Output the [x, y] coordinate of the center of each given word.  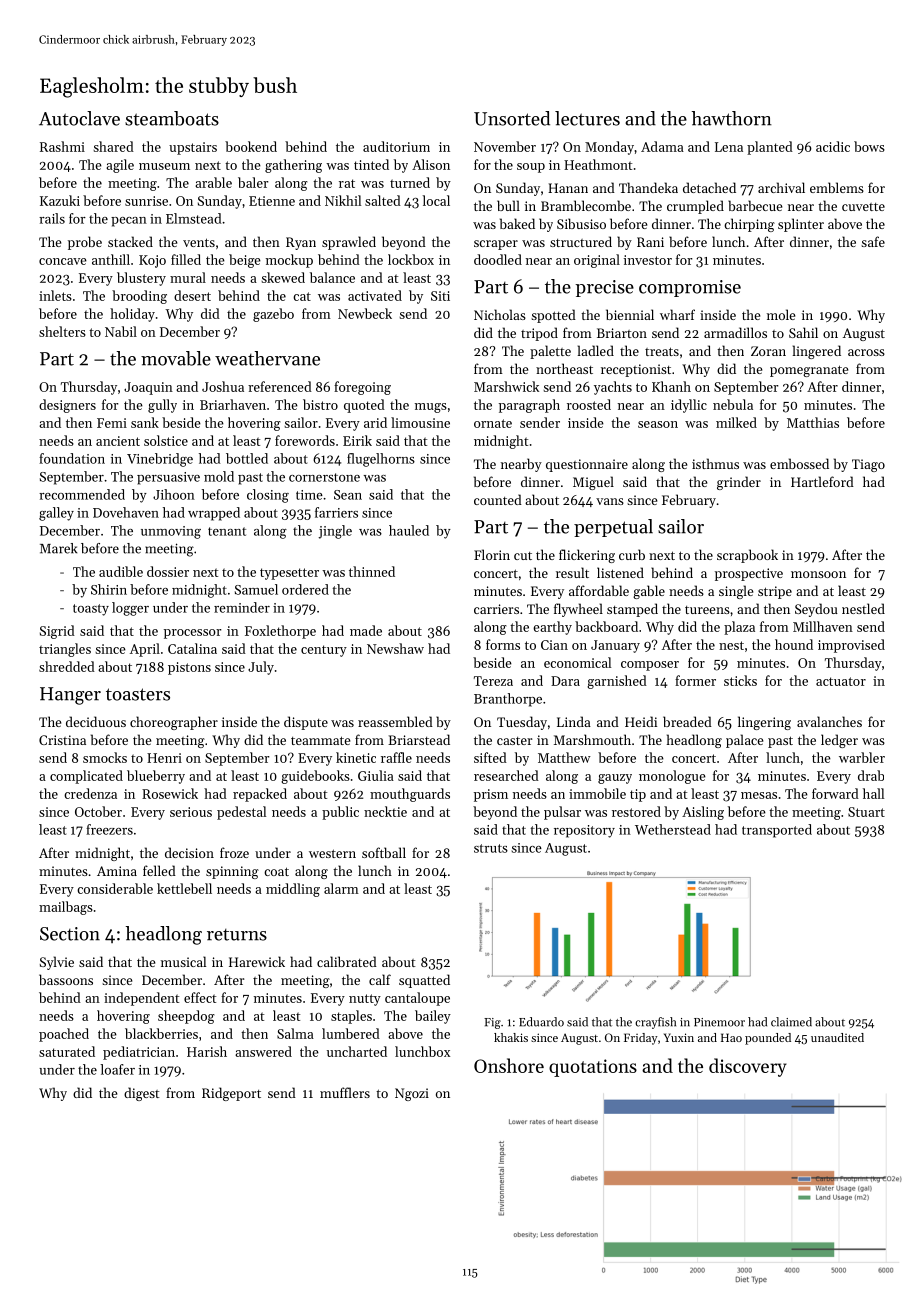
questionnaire [587, 465]
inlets [55, 295]
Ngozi [412, 1094]
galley [56, 514]
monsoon [818, 574]
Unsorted [512, 118]
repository [584, 831]
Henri [164, 758]
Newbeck [365, 313]
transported [777, 831]
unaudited [837, 1037]
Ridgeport [231, 1094]
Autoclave [79, 118]
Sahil [803, 332]
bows [869, 146]
